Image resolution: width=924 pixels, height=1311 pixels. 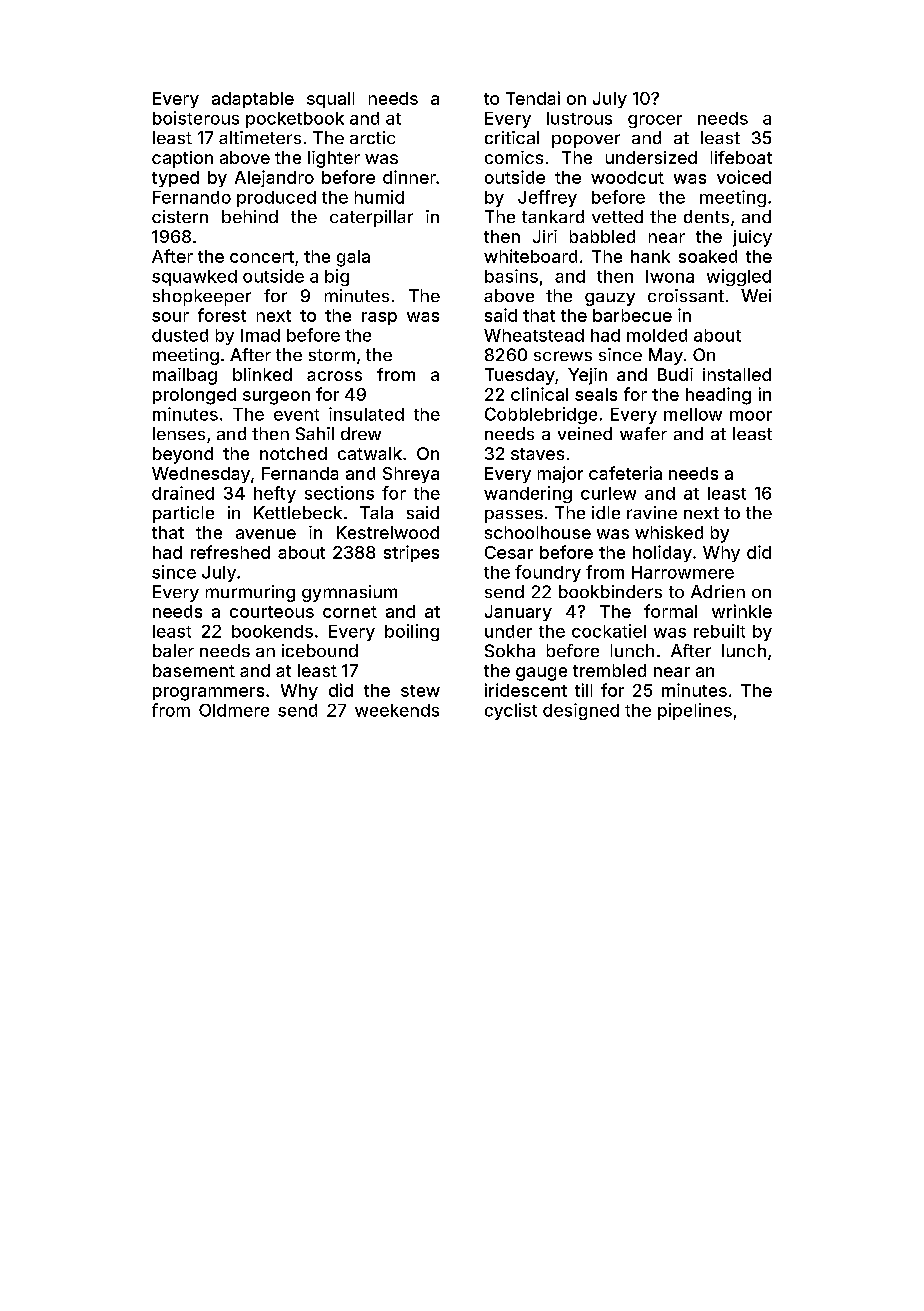 What do you see at coordinates (669, 532) in the page?
I see `whisked` at bounding box center [669, 532].
